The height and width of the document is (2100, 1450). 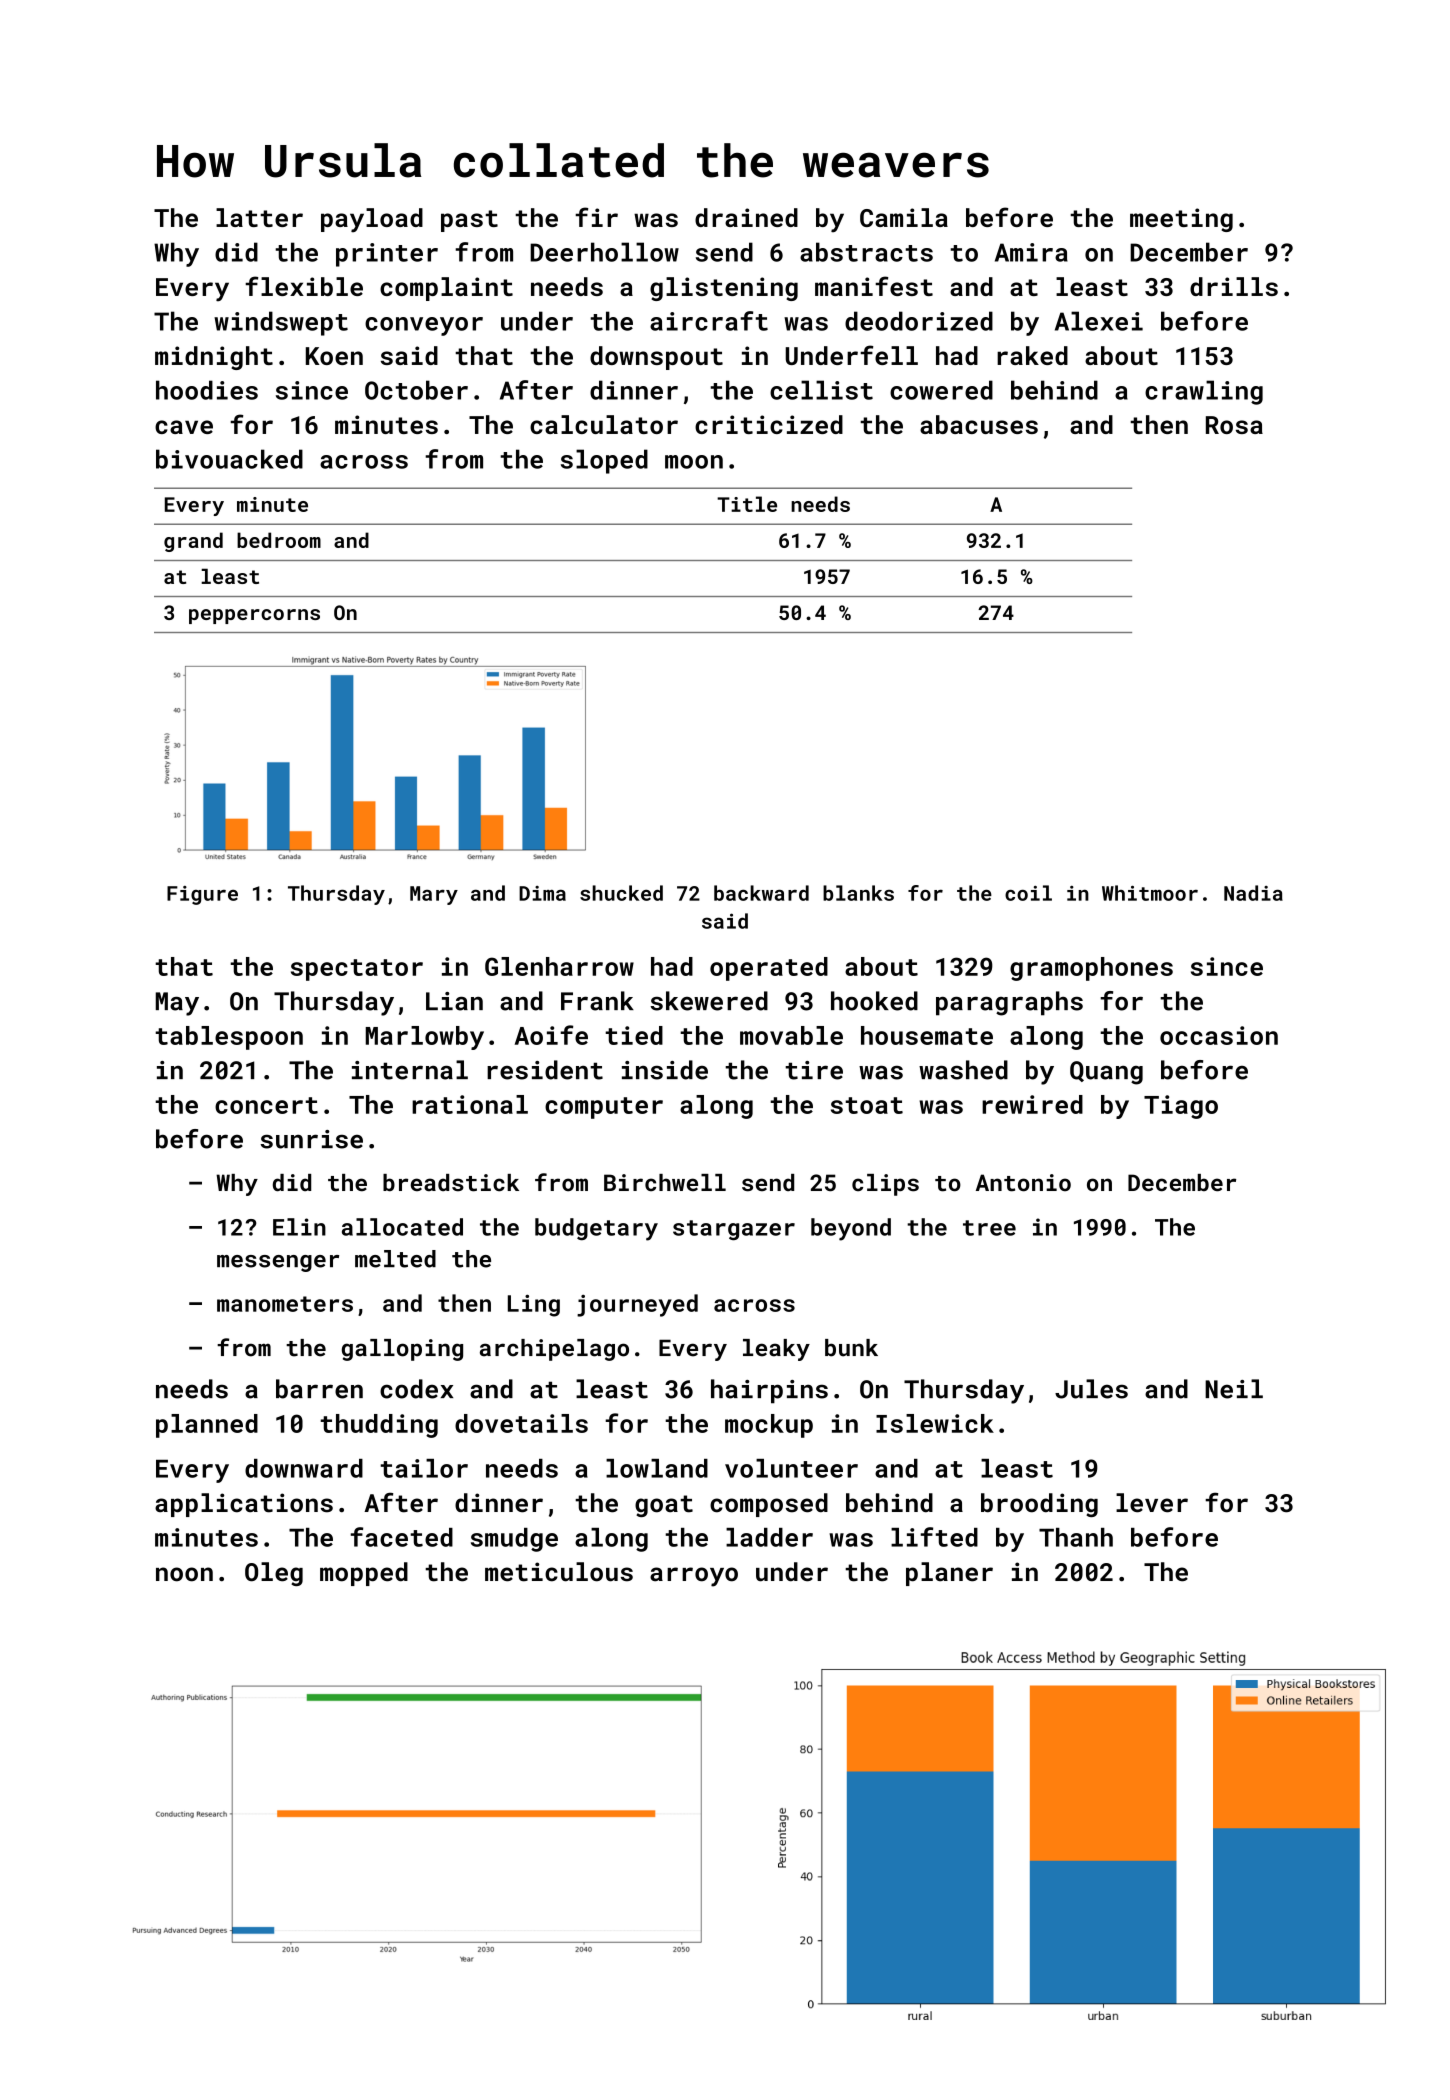 I want to click on manometers, so click(x=285, y=1304).
